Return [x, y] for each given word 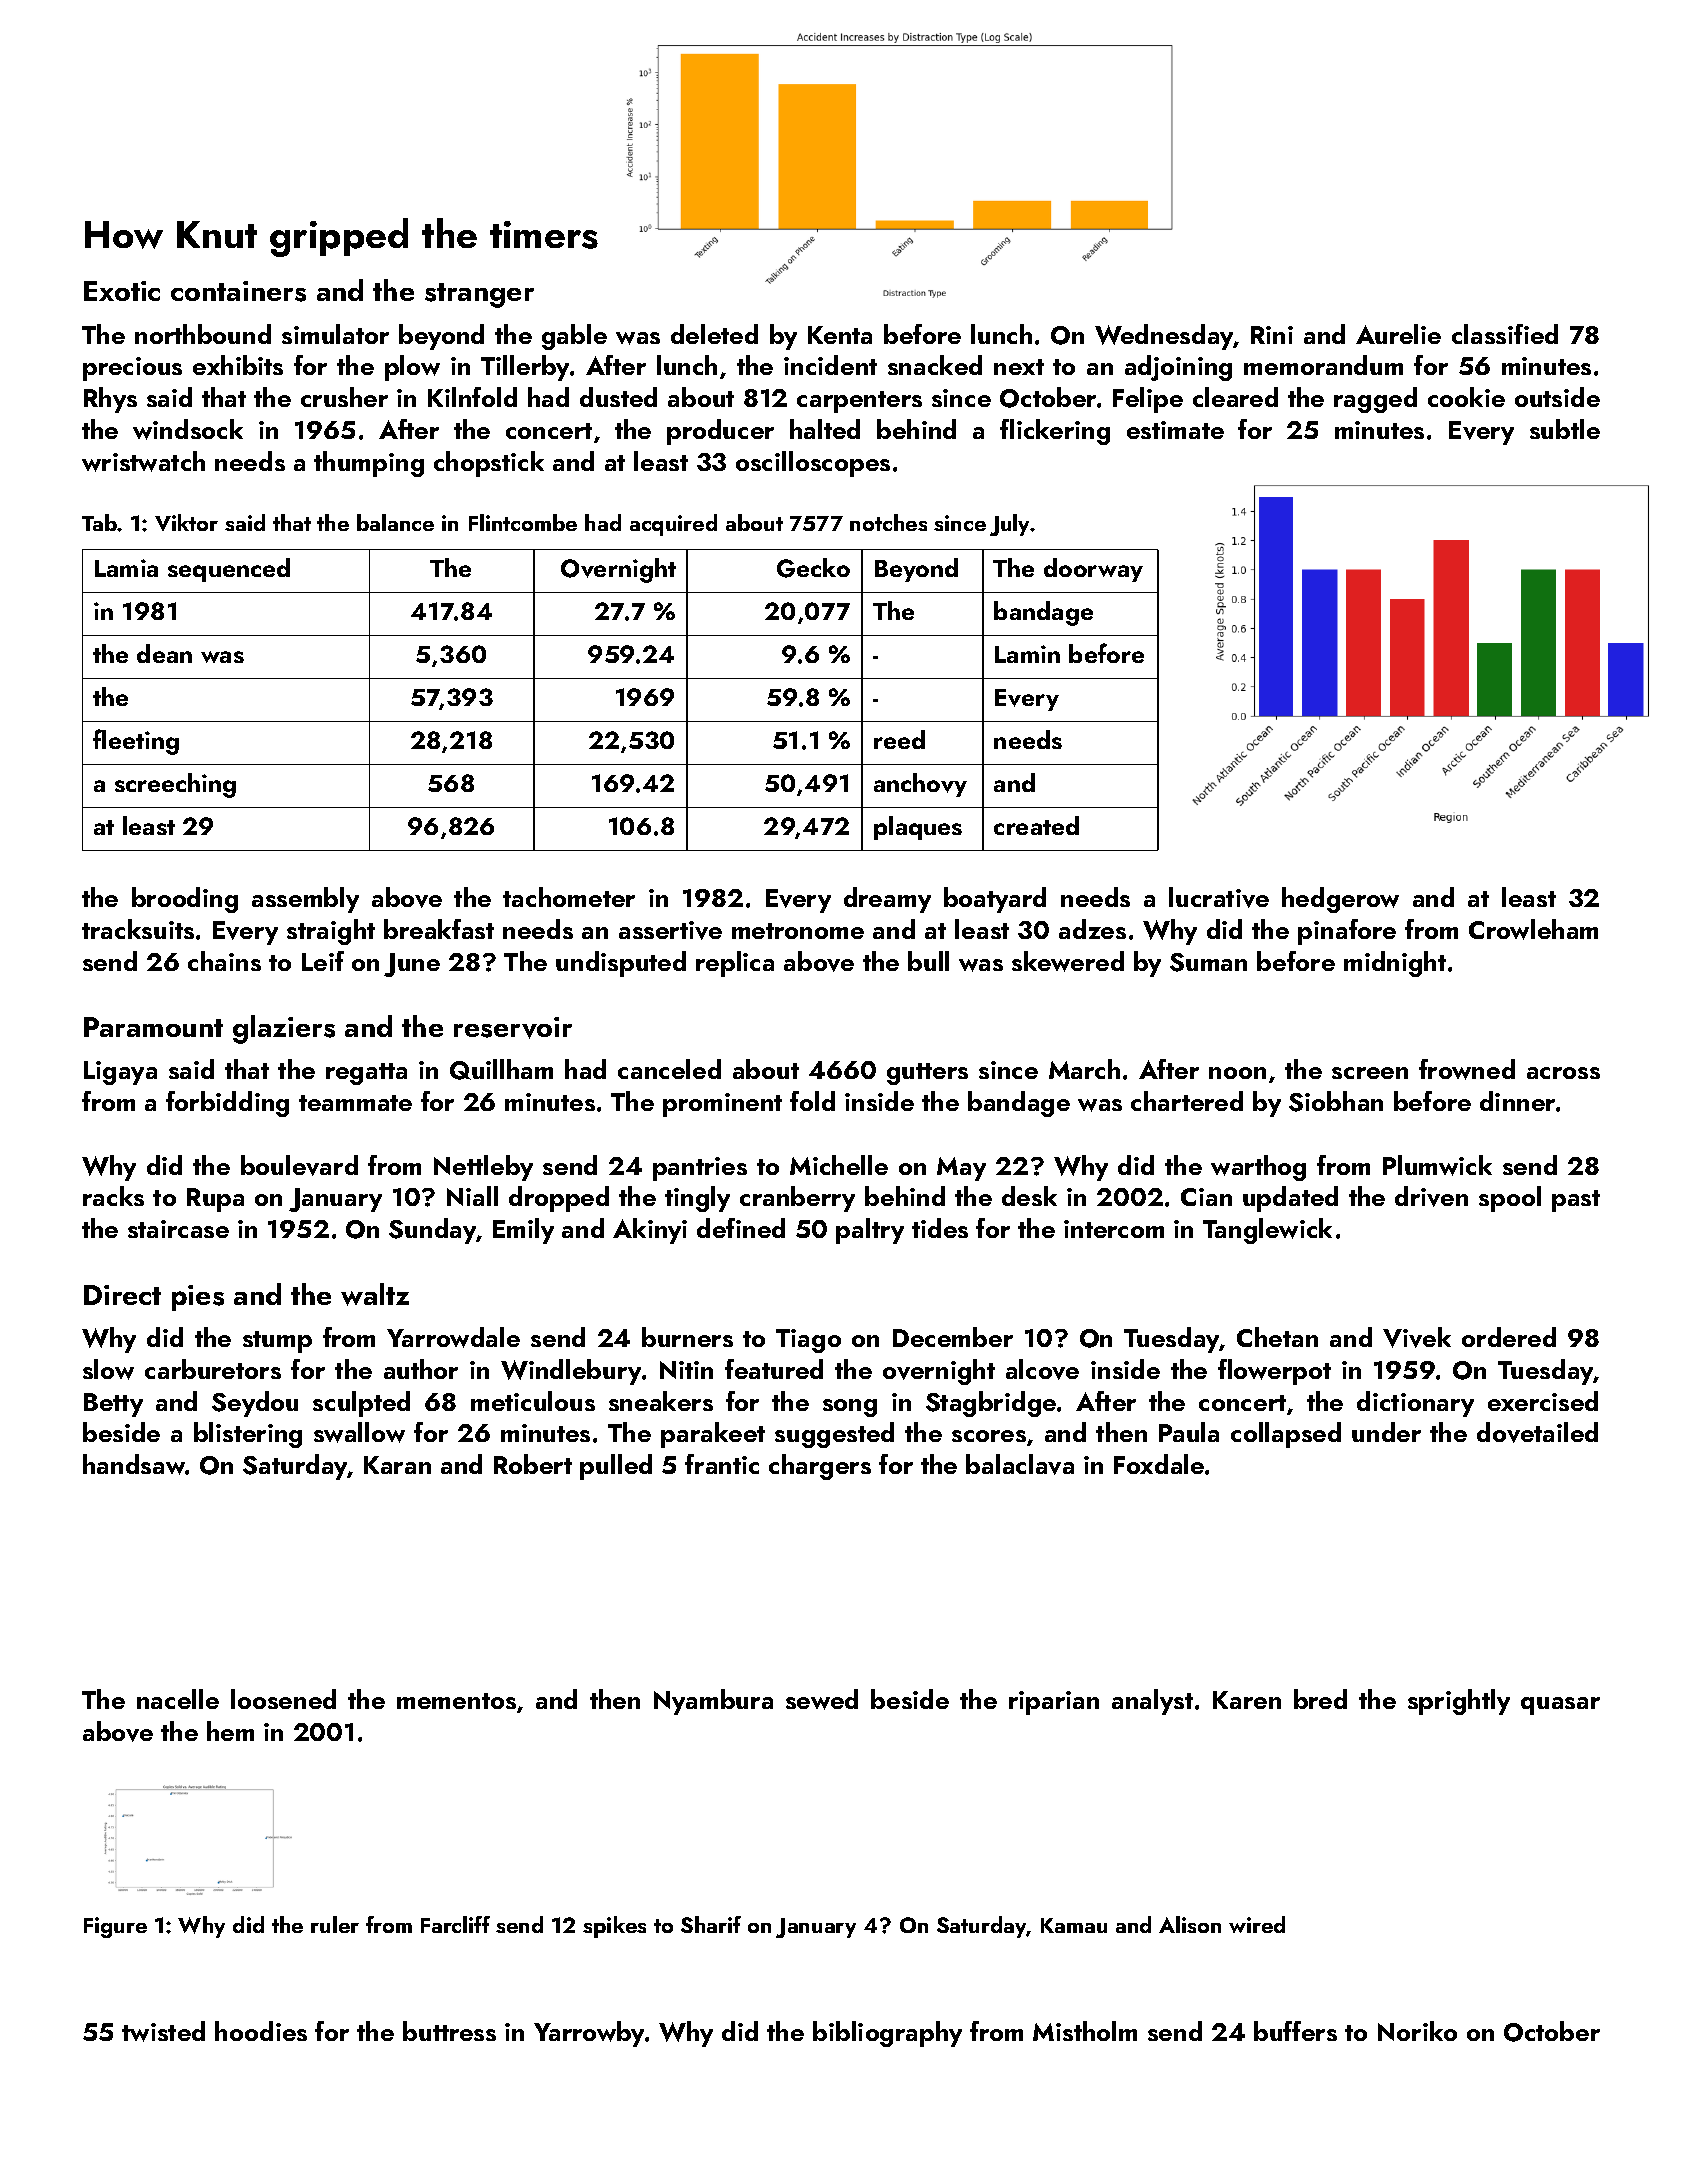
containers [238, 291]
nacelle [178, 1699]
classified [1505, 334]
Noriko [1417, 2031]
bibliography [887, 2034]
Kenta [840, 335]
